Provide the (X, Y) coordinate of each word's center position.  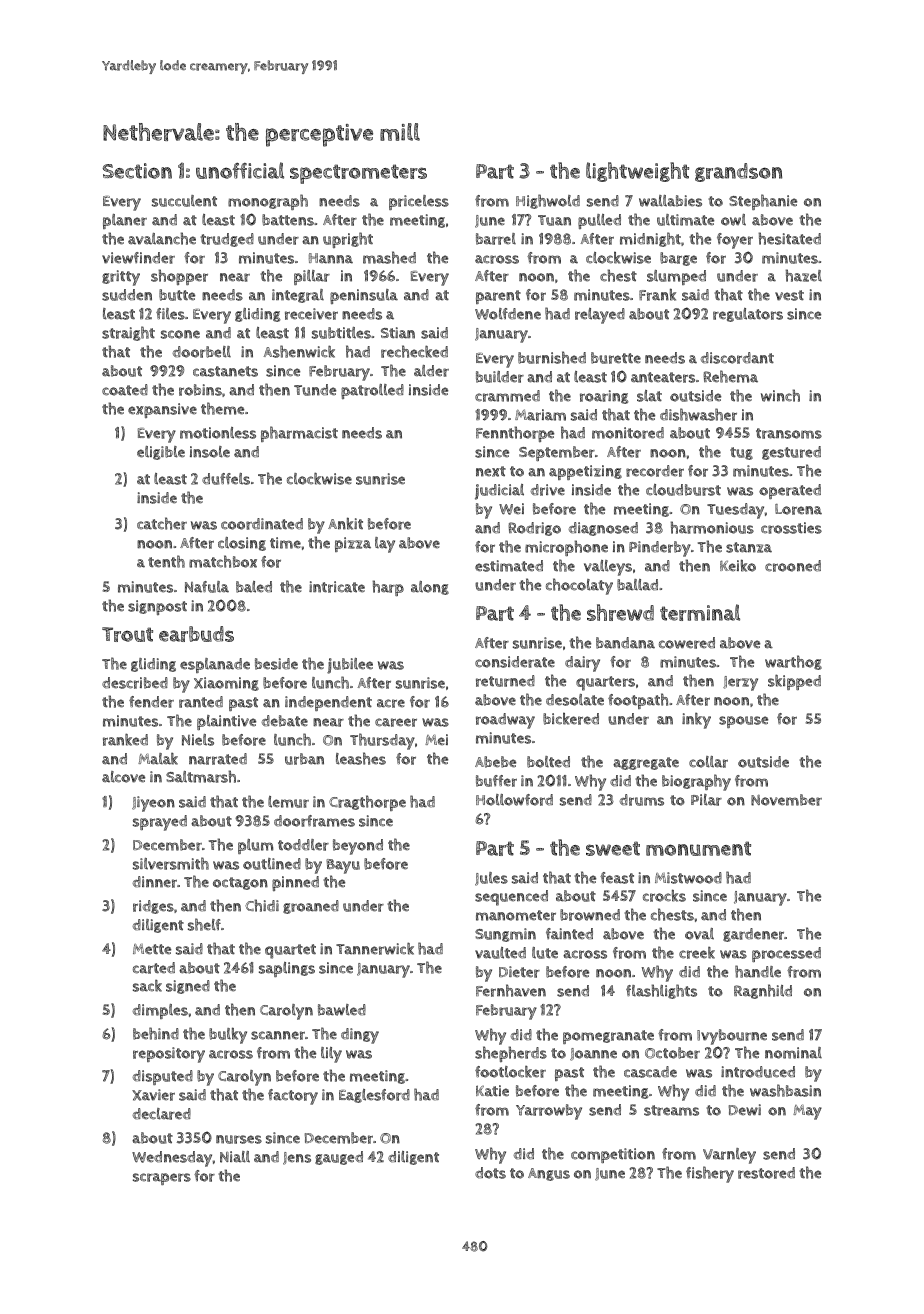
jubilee (350, 666)
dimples (160, 1011)
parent (498, 297)
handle (758, 971)
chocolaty (579, 586)
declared (161, 1114)
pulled (599, 221)
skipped (794, 682)
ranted (201, 702)
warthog (793, 662)
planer (125, 221)
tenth (166, 561)
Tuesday (735, 511)
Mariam (540, 415)
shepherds (511, 1054)
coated (125, 390)
